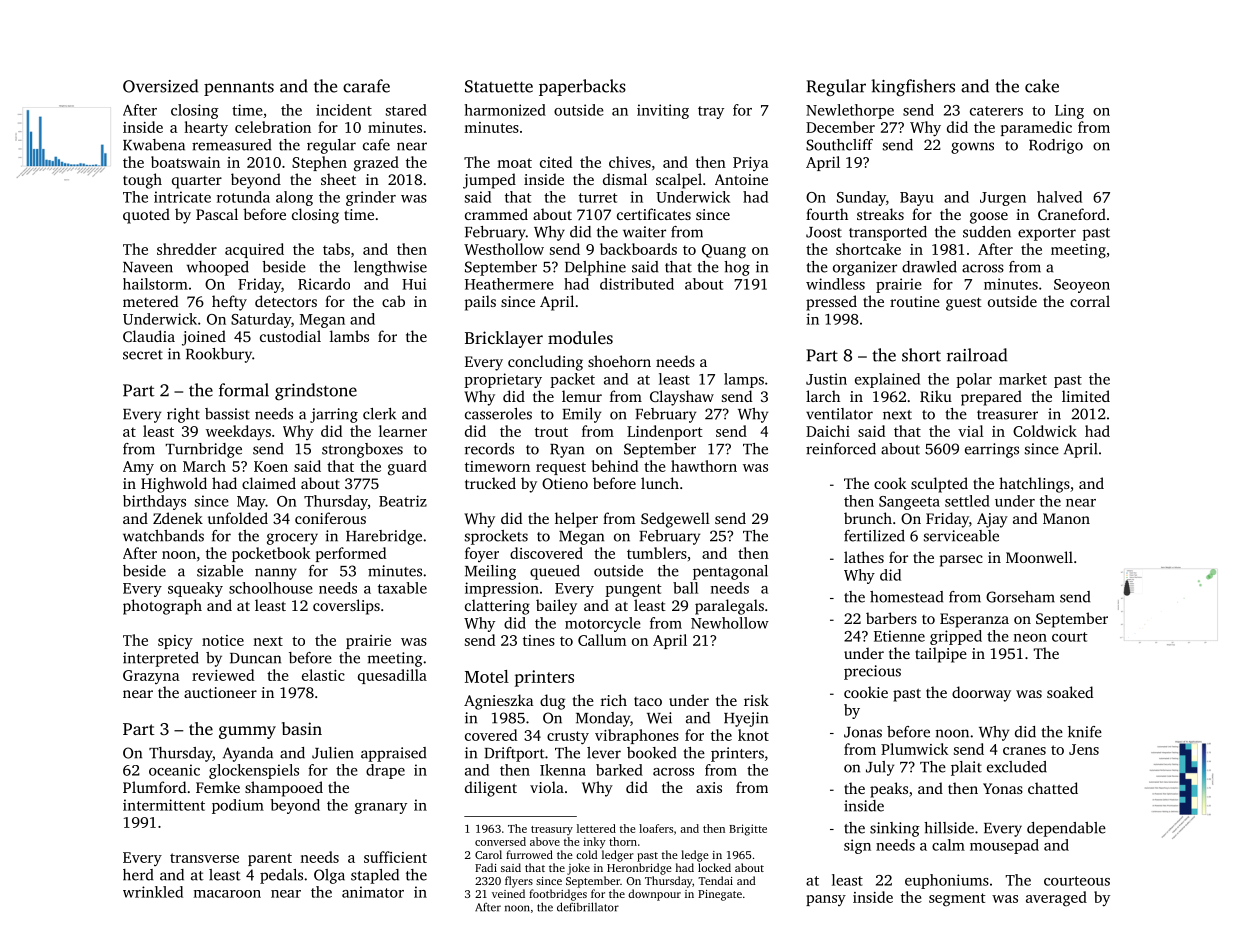 The height and width of the document is (952, 1233). I want to click on joke, so click(578, 869).
